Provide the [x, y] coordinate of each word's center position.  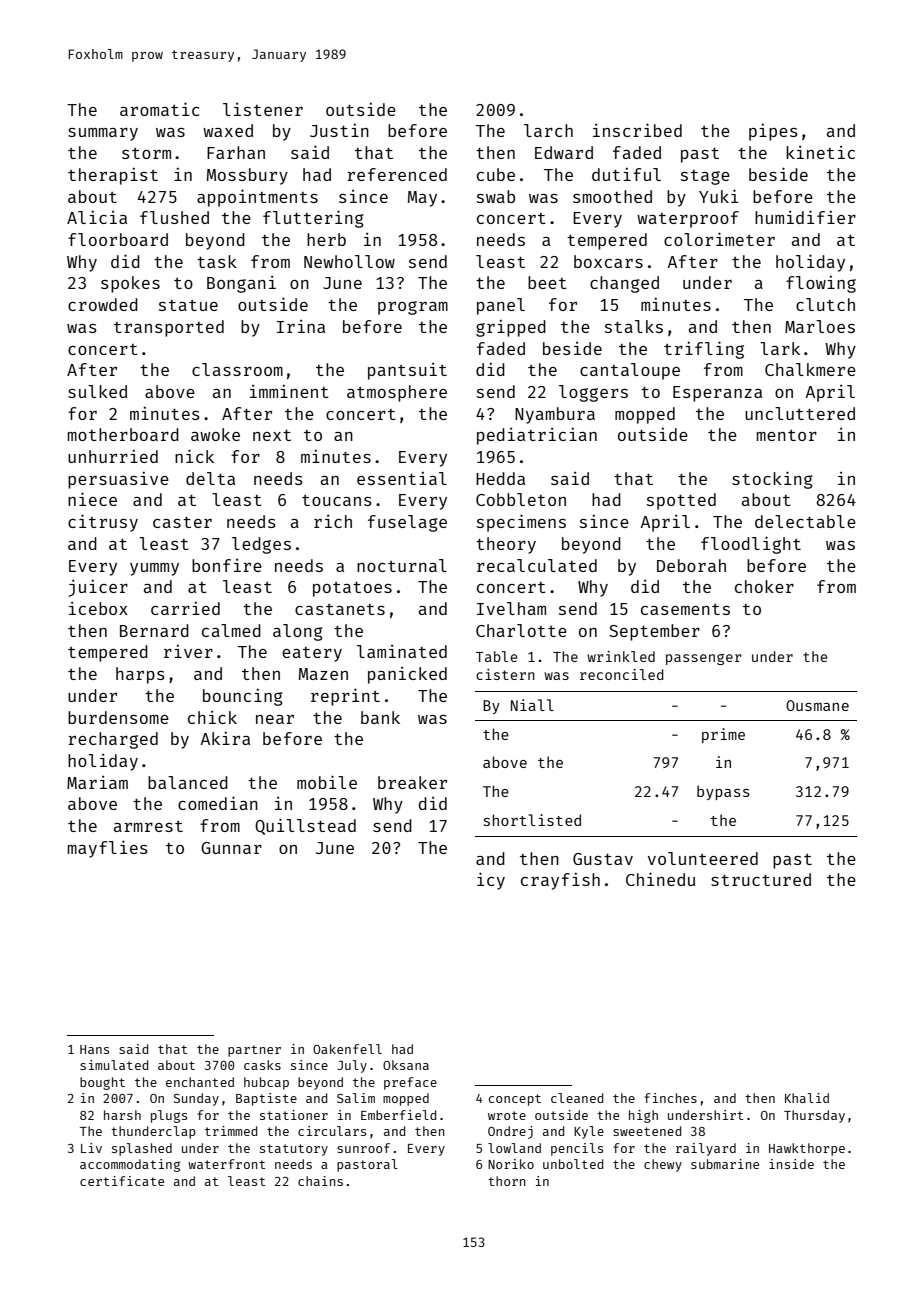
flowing [821, 284]
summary [103, 134]
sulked [97, 391]
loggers [593, 393]
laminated [402, 651]
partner [254, 1051]
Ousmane [817, 705]
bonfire [227, 565]
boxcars [608, 261]
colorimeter [719, 239]
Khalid [807, 1098]
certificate [122, 1181]
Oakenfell [347, 1049]
